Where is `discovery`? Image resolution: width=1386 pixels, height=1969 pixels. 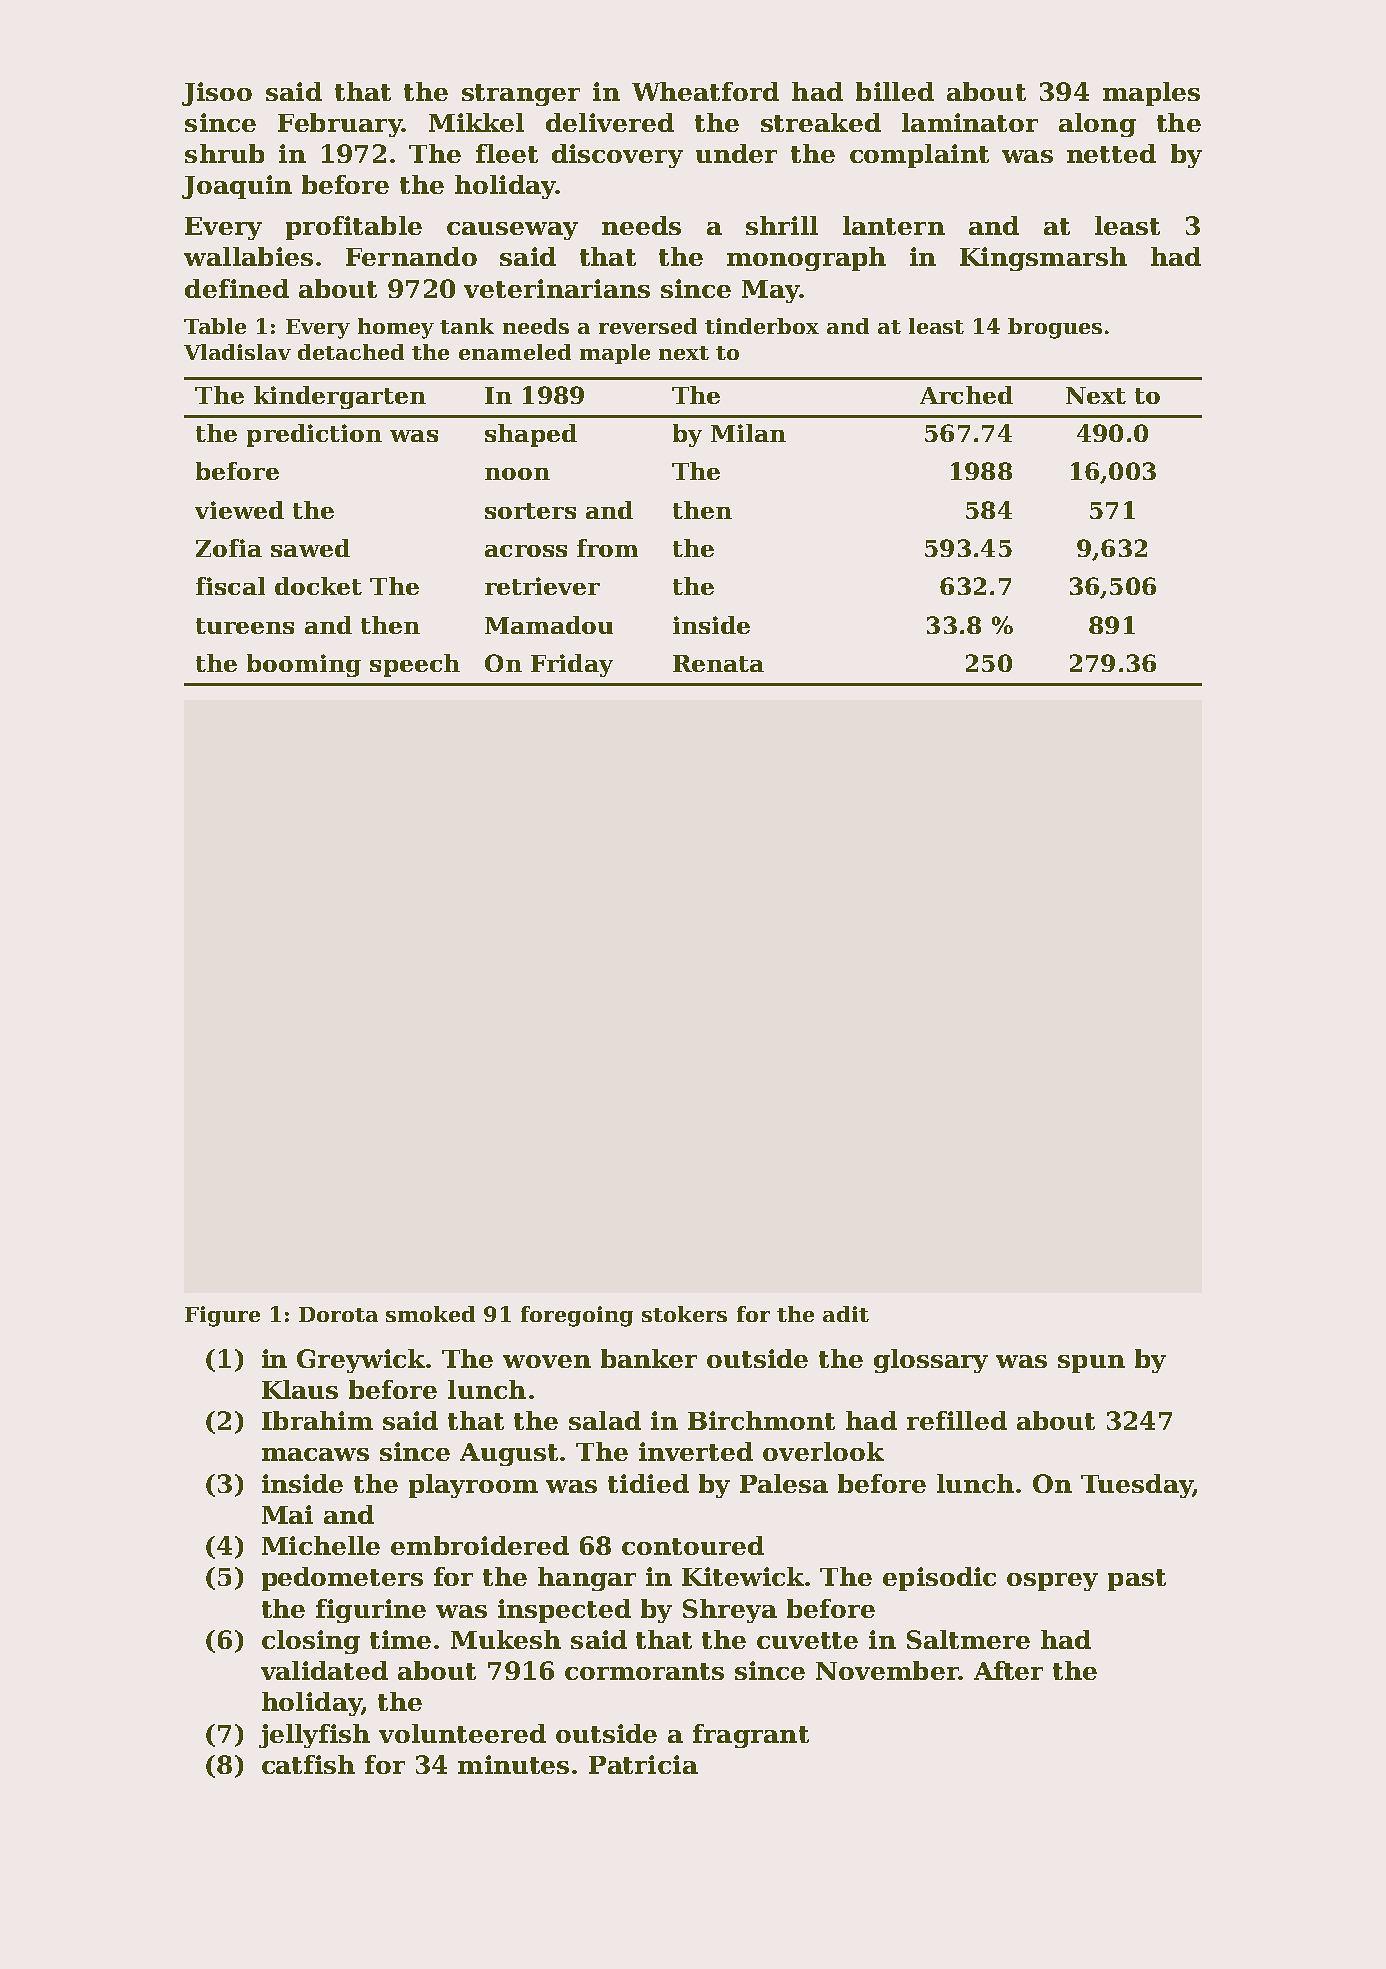
discovery is located at coordinates (617, 156).
